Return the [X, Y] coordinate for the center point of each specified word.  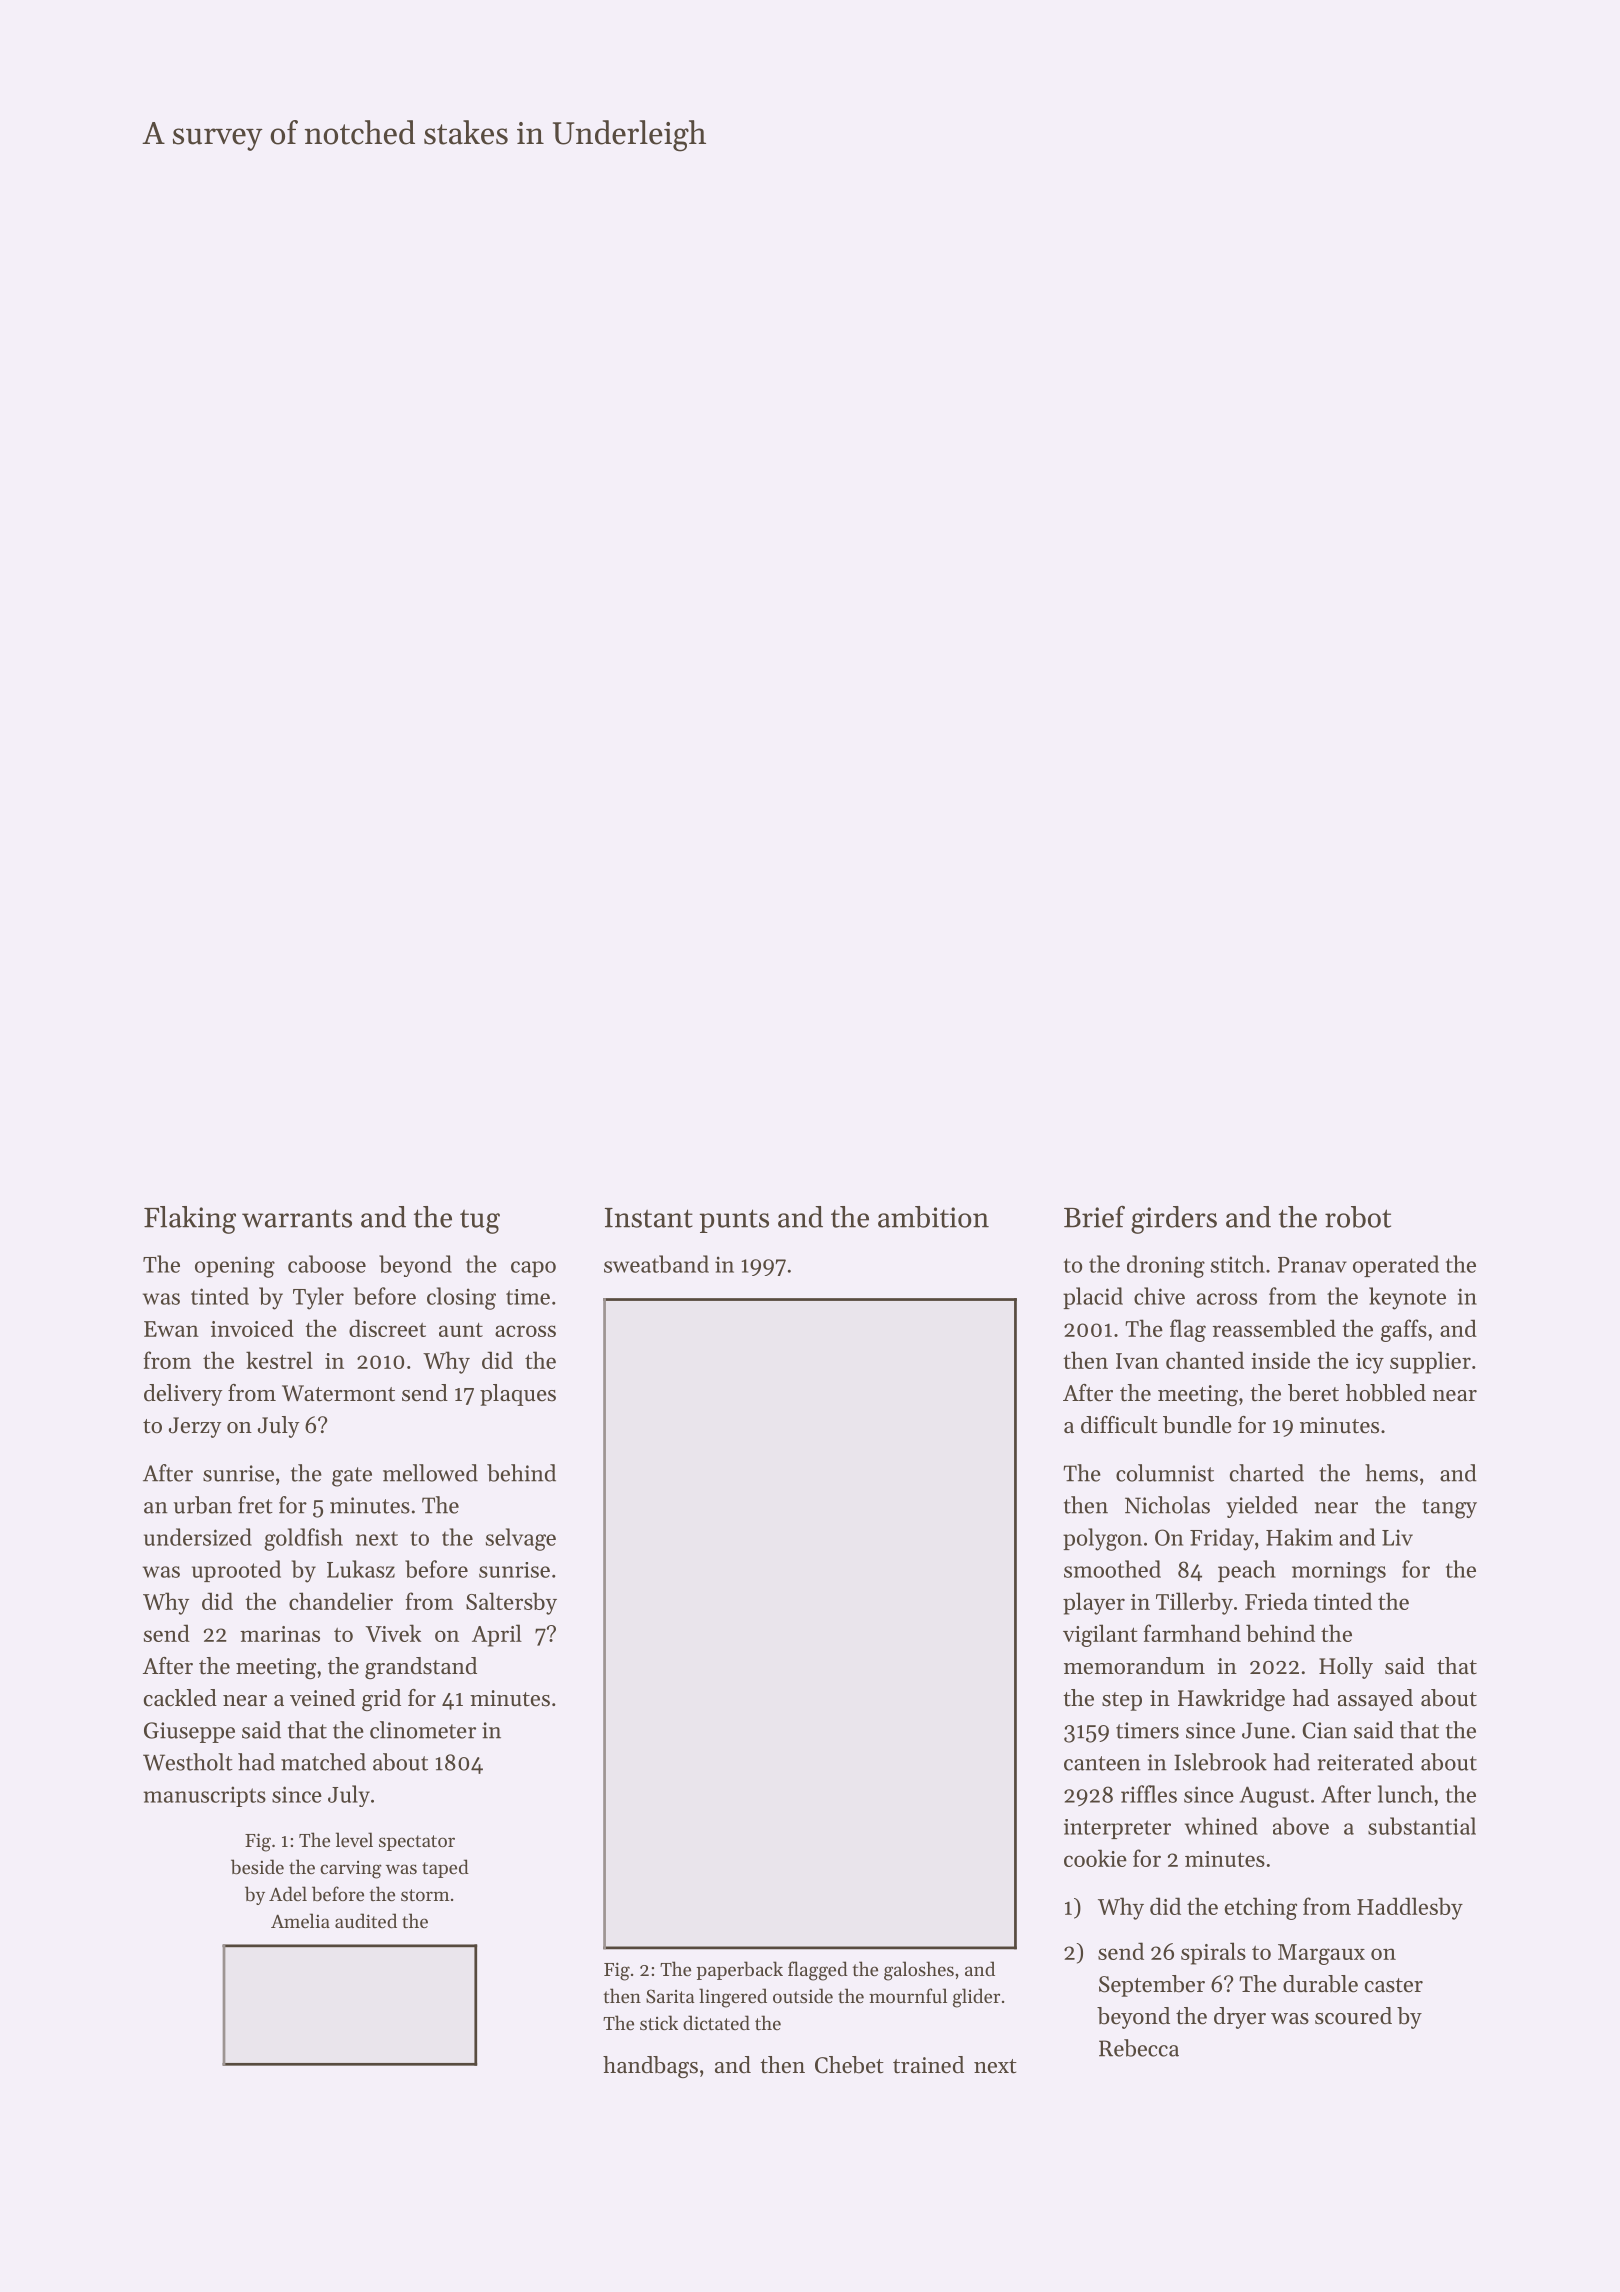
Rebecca [1139, 2048]
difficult [1119, 1425]
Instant [649, 1218]
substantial [1422, 1826]
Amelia [300, 1920]
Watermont [338, 1393]
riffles [1149, 1794]
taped [445, 1868]
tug [480, 1222]
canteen [1102, 1763]
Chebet [849, 2065]
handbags [650, 2067]
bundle [1197, 1425]
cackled [180, 1698]
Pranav [1312, 1265]
